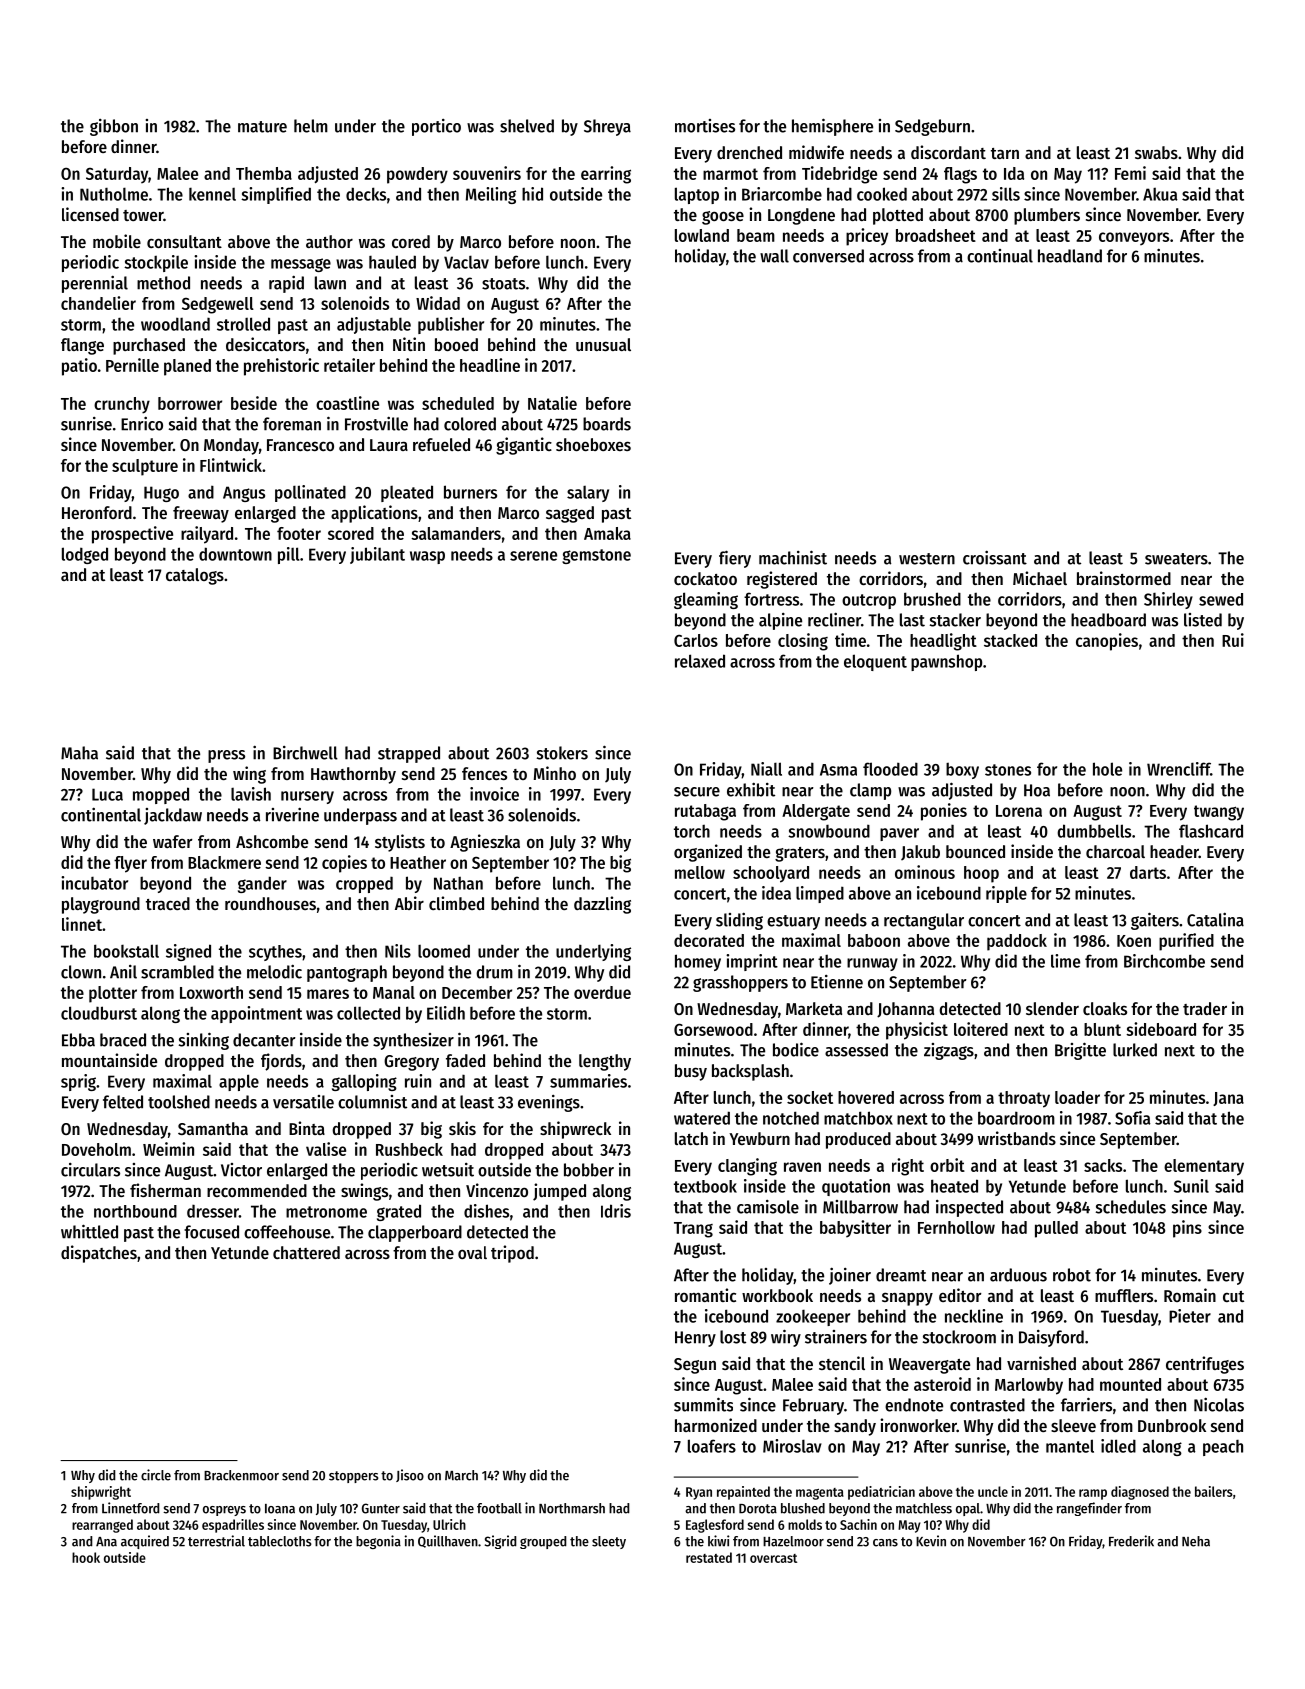  Describe the element at coordinates (306, 1252) in the screenshot. I see `chattered` at that location.
